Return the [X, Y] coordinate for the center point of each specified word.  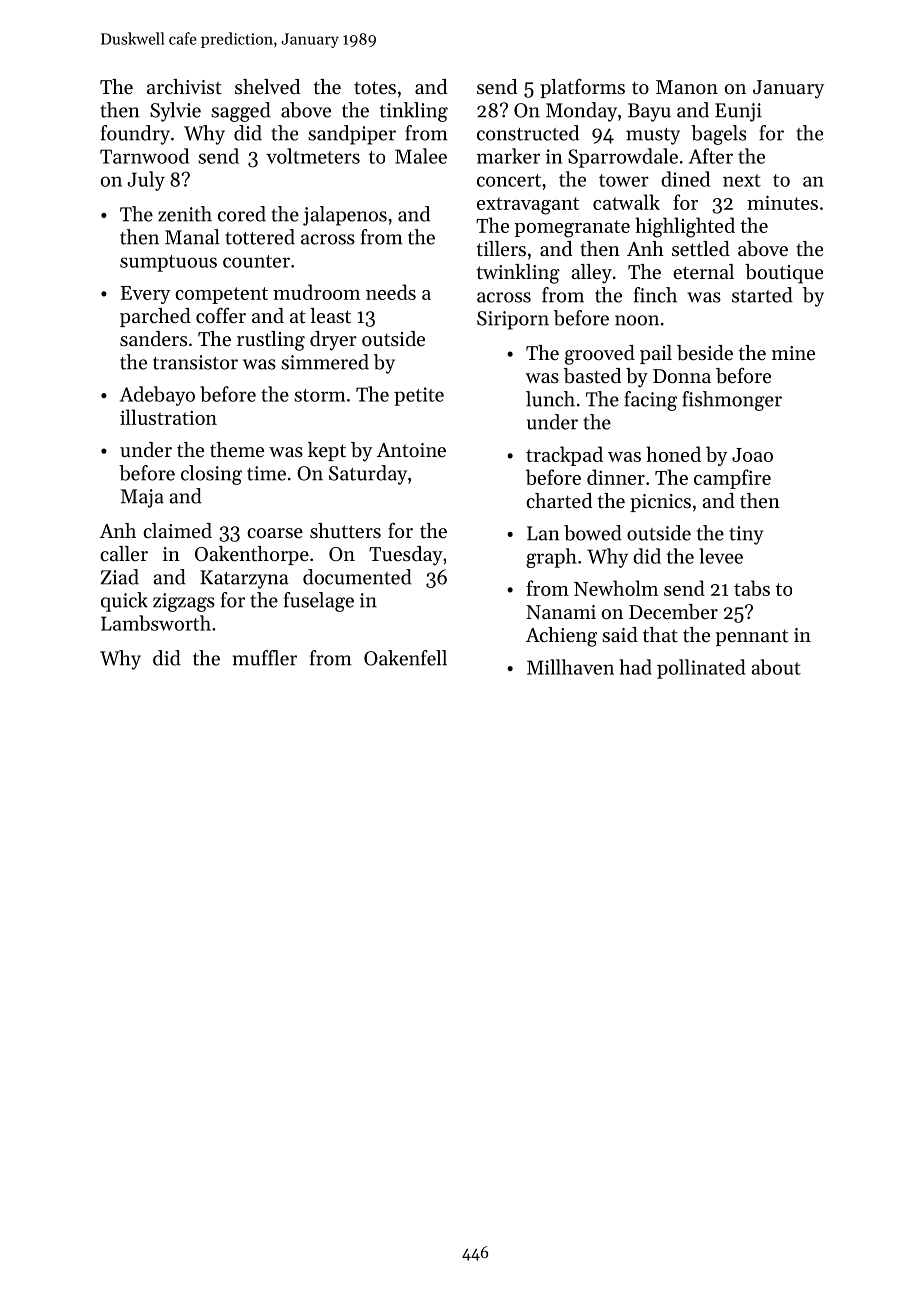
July [146, 181]
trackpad [564, 456]
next [742, 180]
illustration [168, 417]
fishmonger [732, 401]
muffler [265, 658]
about [776, 667]
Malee [421, 156]
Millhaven [570, 667]
